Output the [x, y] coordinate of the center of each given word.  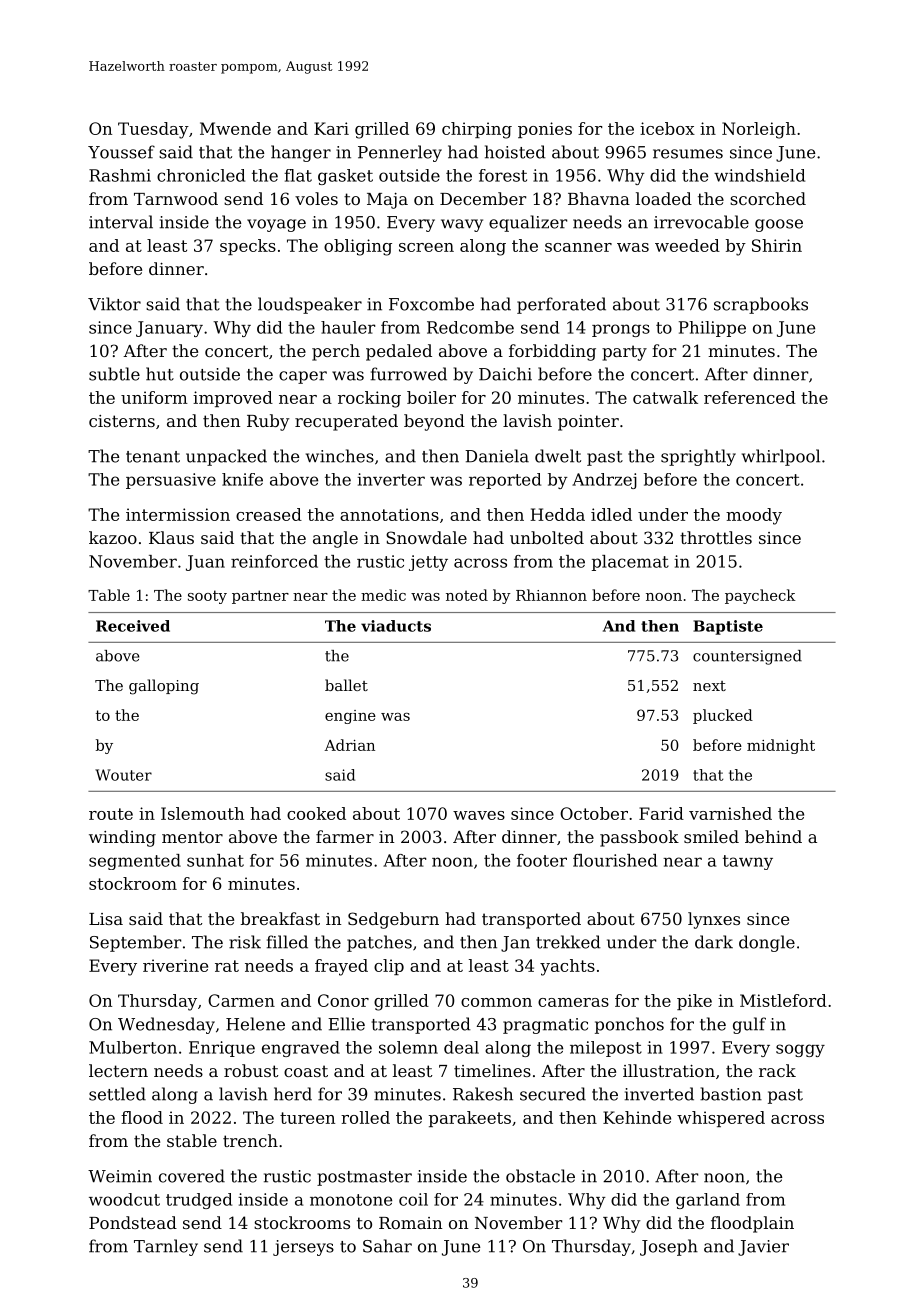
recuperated [346, 422]
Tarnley [166, 1247]
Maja [387, 201]
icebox [667, 128]
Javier [763, 1248]
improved [233, 399]
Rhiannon [551, 595]
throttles [716, 537]
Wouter [123, 775]
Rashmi [120, 175]
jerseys [303, 1248]
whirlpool [781, 457]
